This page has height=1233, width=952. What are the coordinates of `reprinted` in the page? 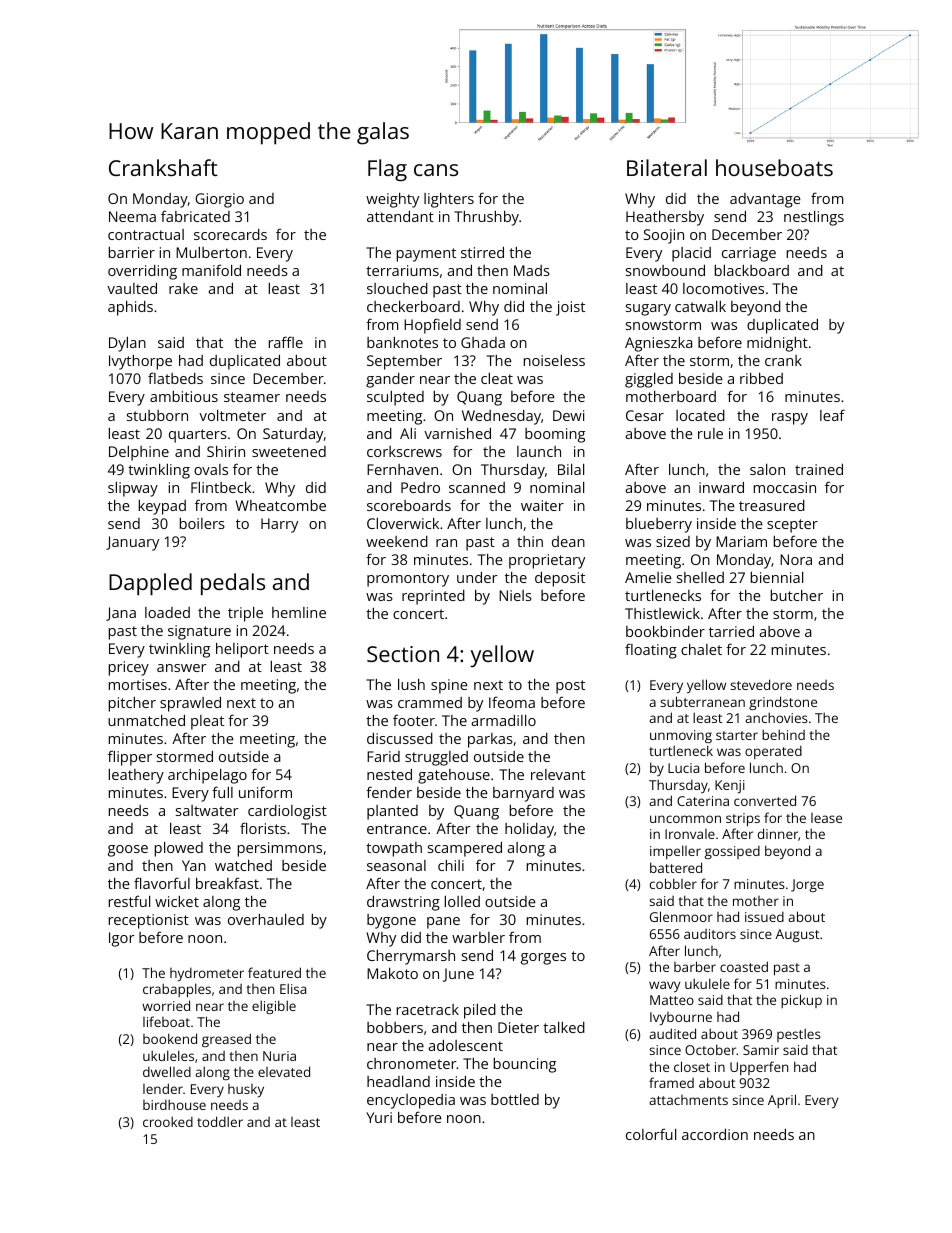 It's located at (433, 597).
